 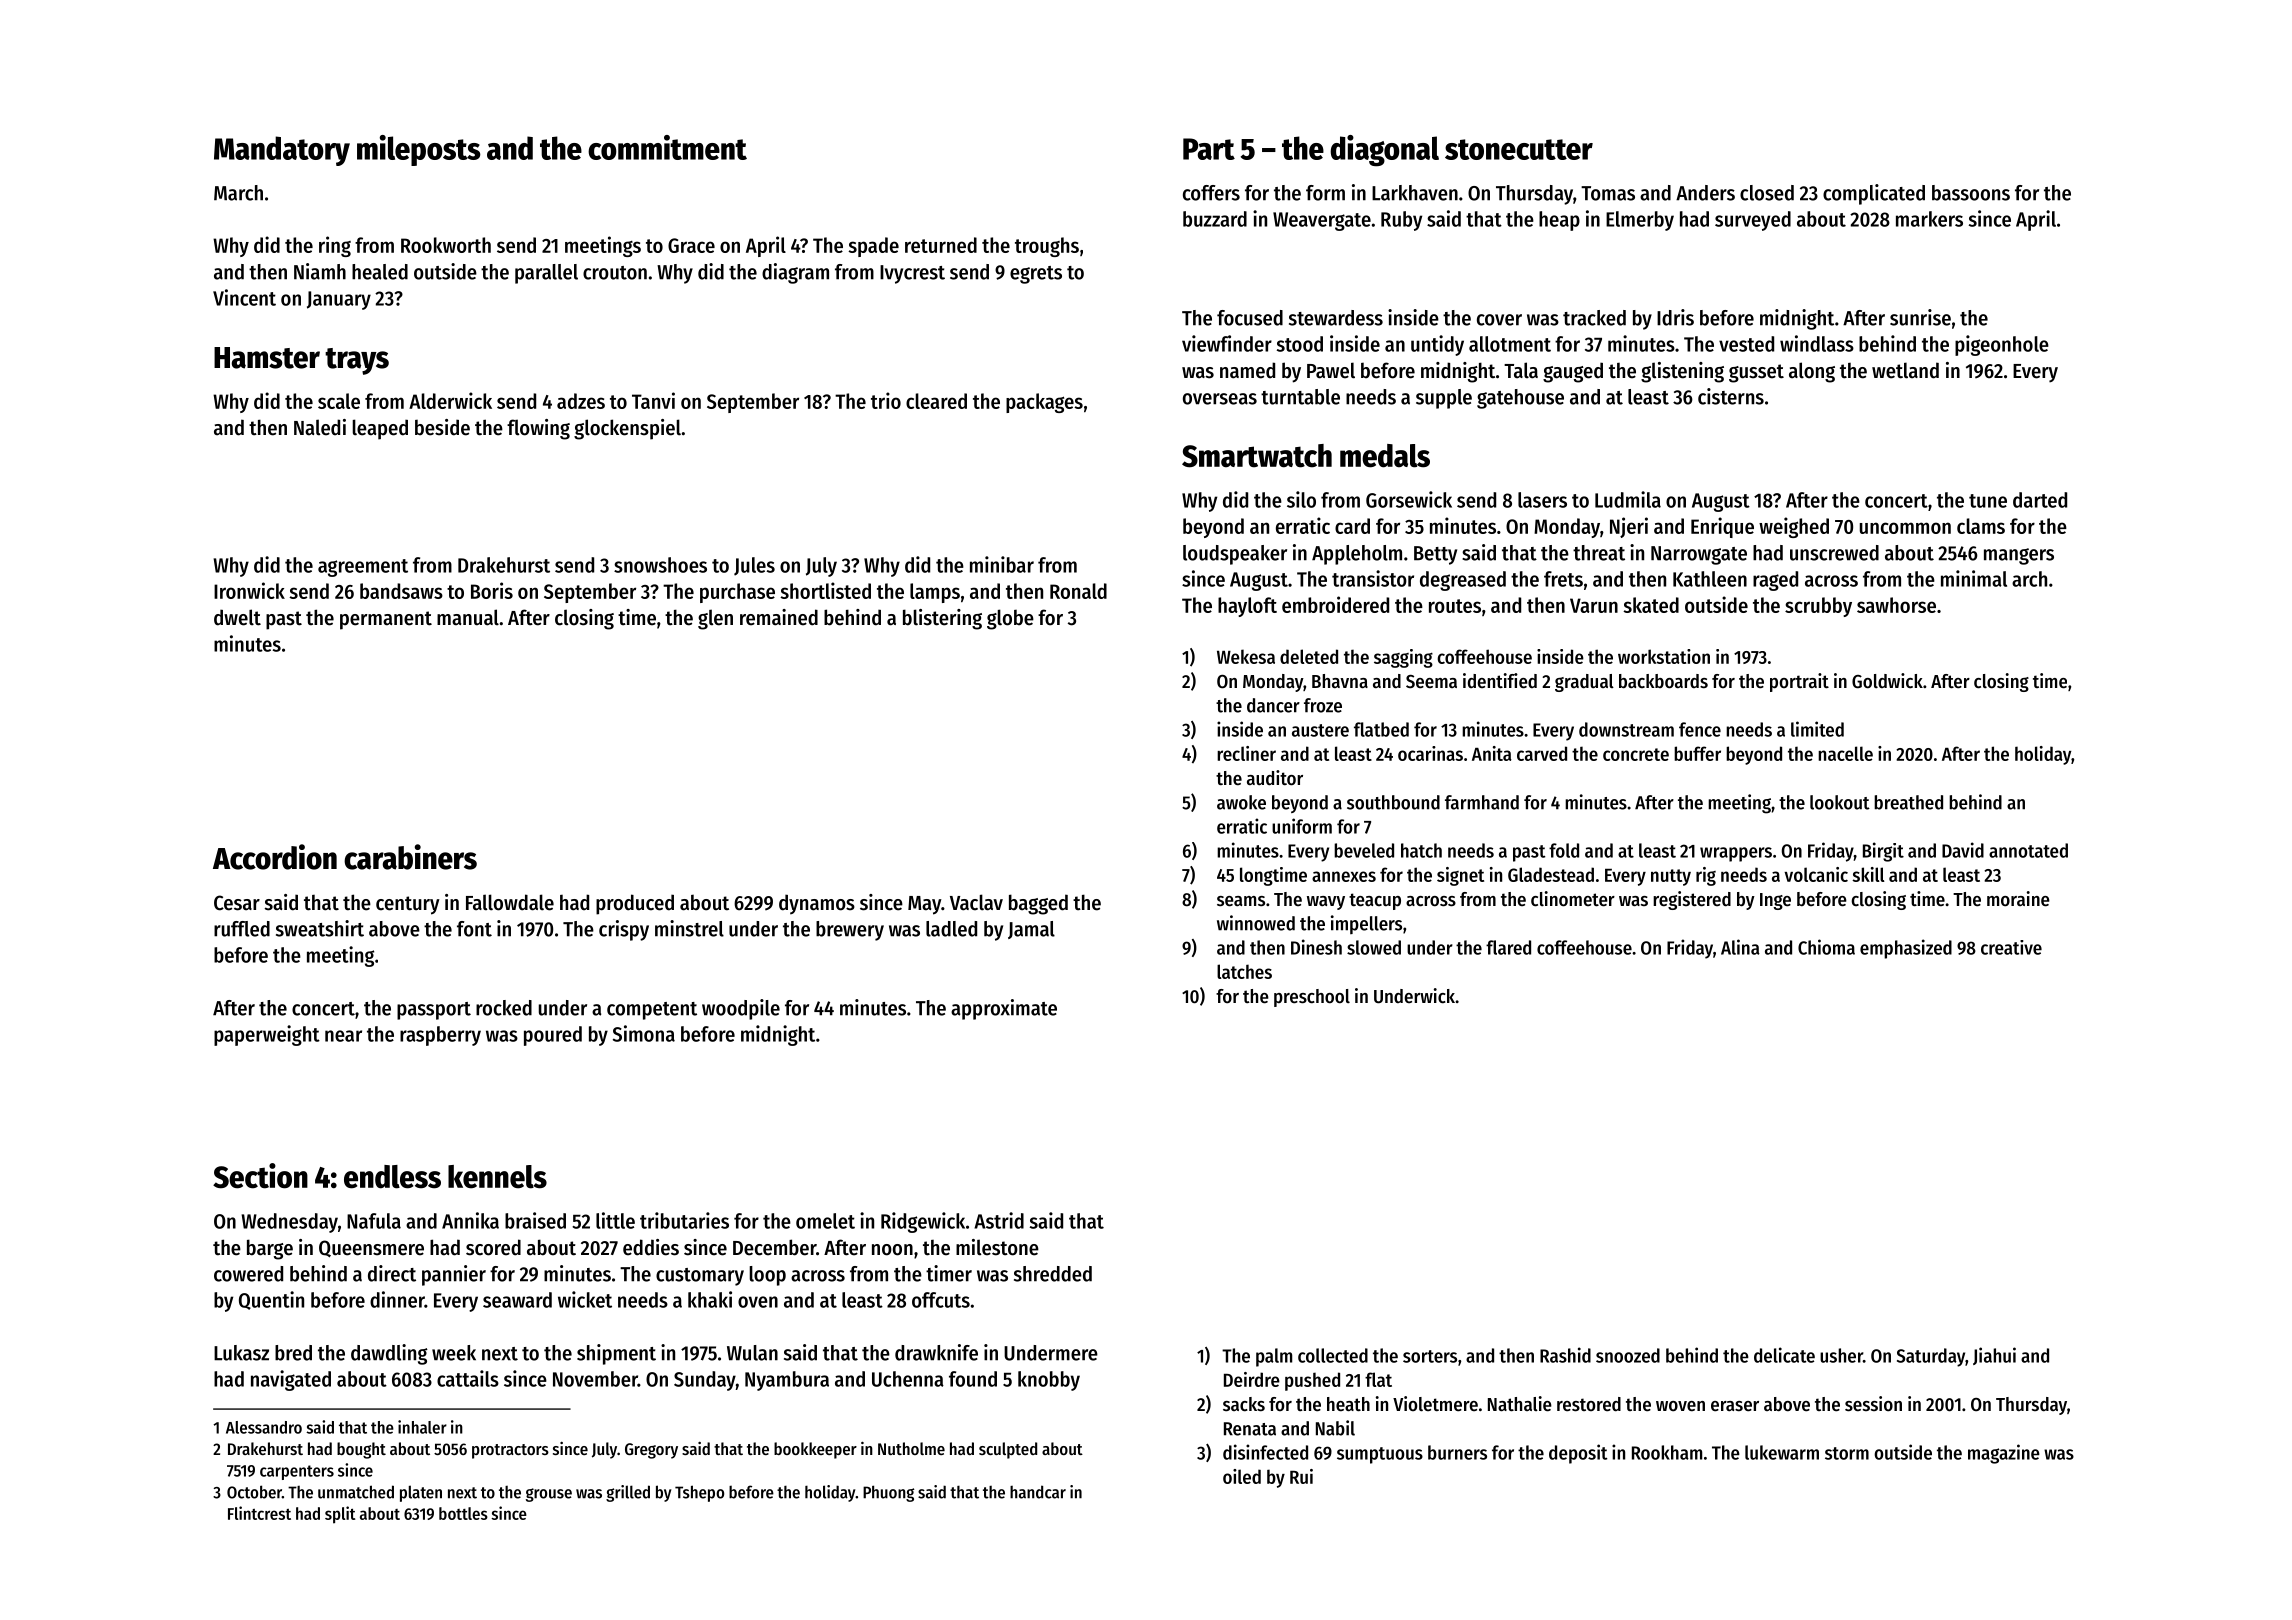 What do you see at coordinates (1971, 193) in the screenshot?
I see `bassoons` at bounding box center [1971, 193].
